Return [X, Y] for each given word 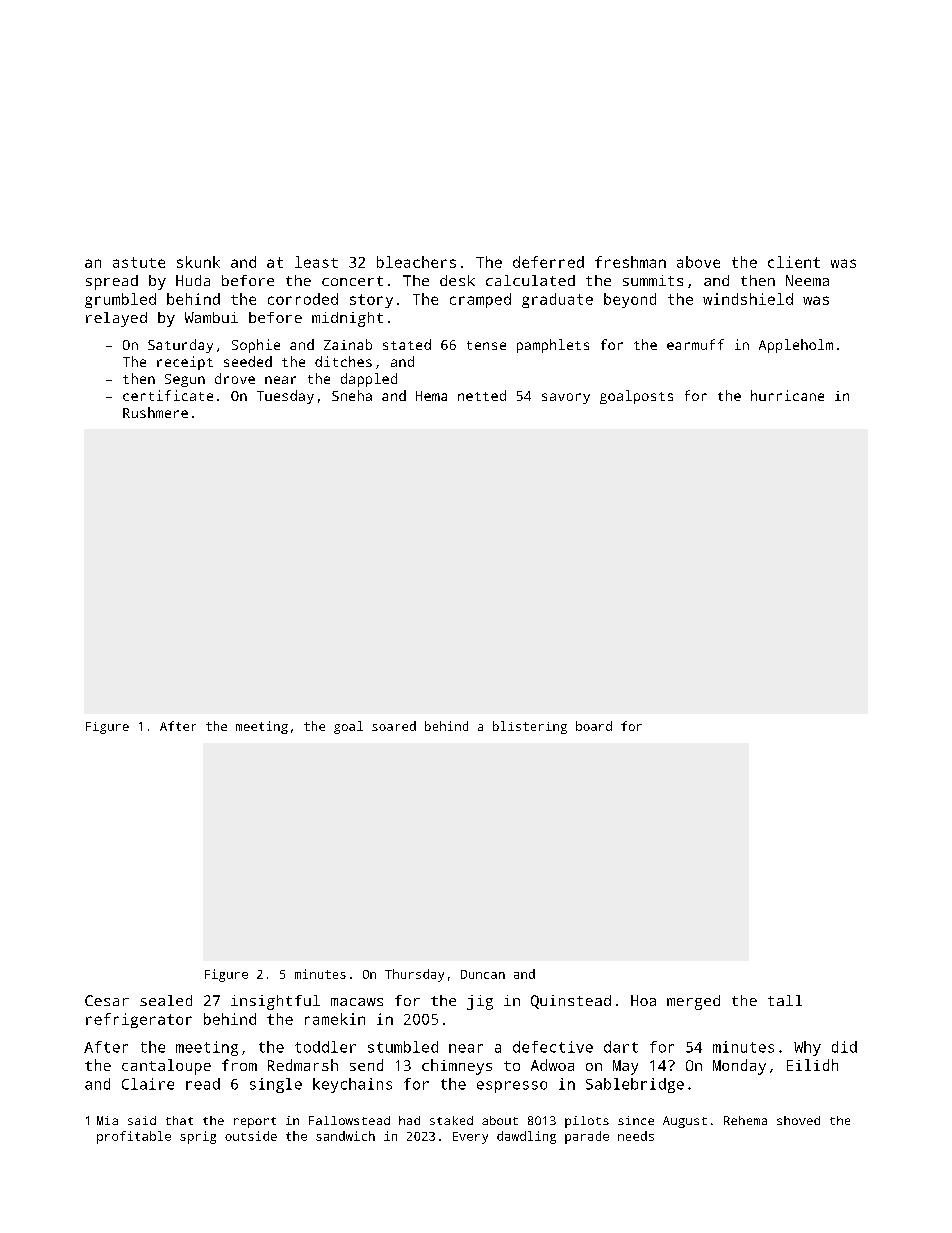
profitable [134, 1137]
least [316, 262]
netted [482, 395]
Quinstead [571, 1002]
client [794, 262]
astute [139, 262]
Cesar [107, 1000]
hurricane [787, 395]
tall [785, 1000]
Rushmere [155, 412]
